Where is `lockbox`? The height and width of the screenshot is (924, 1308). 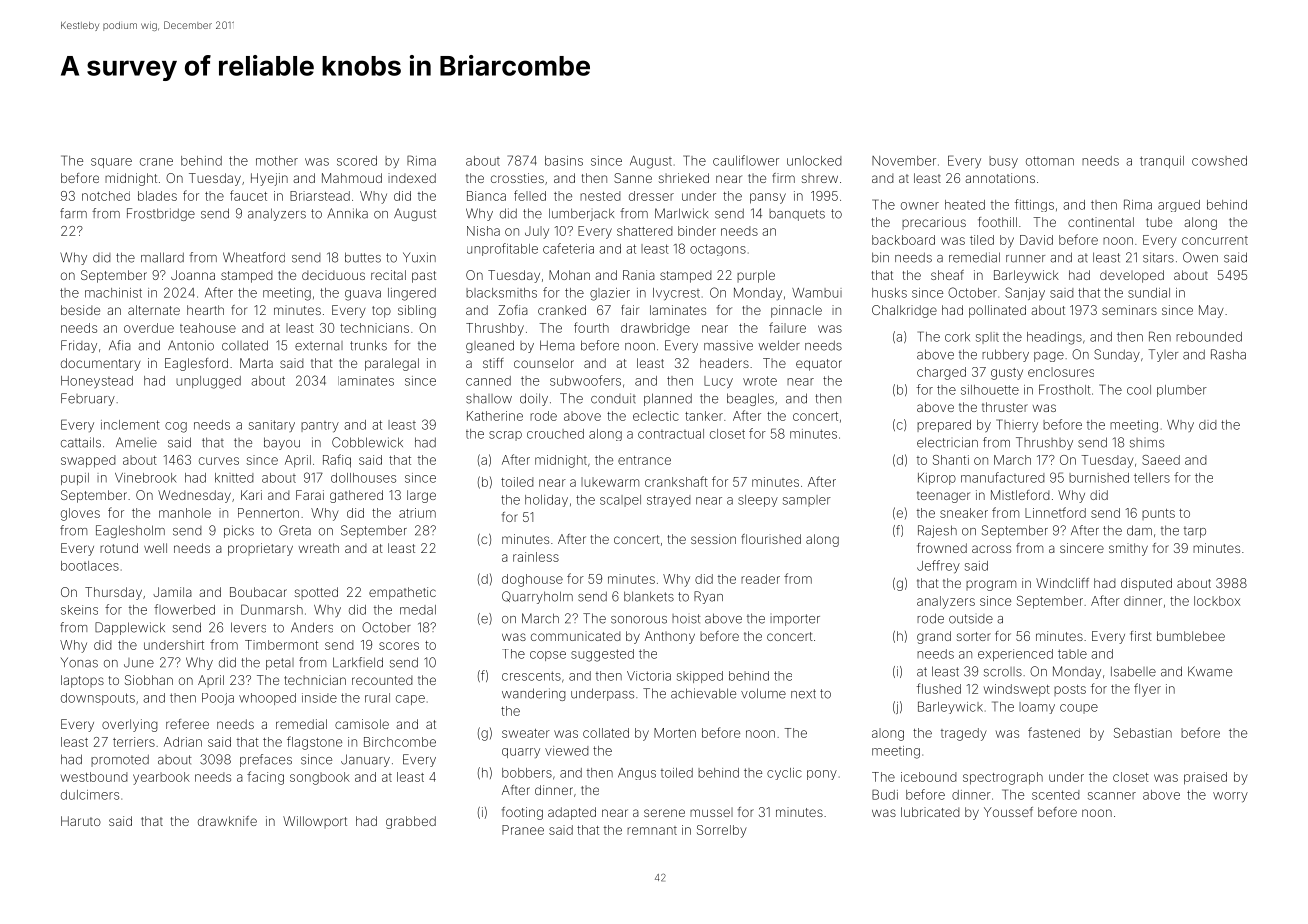 lockbox is located at coordinates (1217, 601).
